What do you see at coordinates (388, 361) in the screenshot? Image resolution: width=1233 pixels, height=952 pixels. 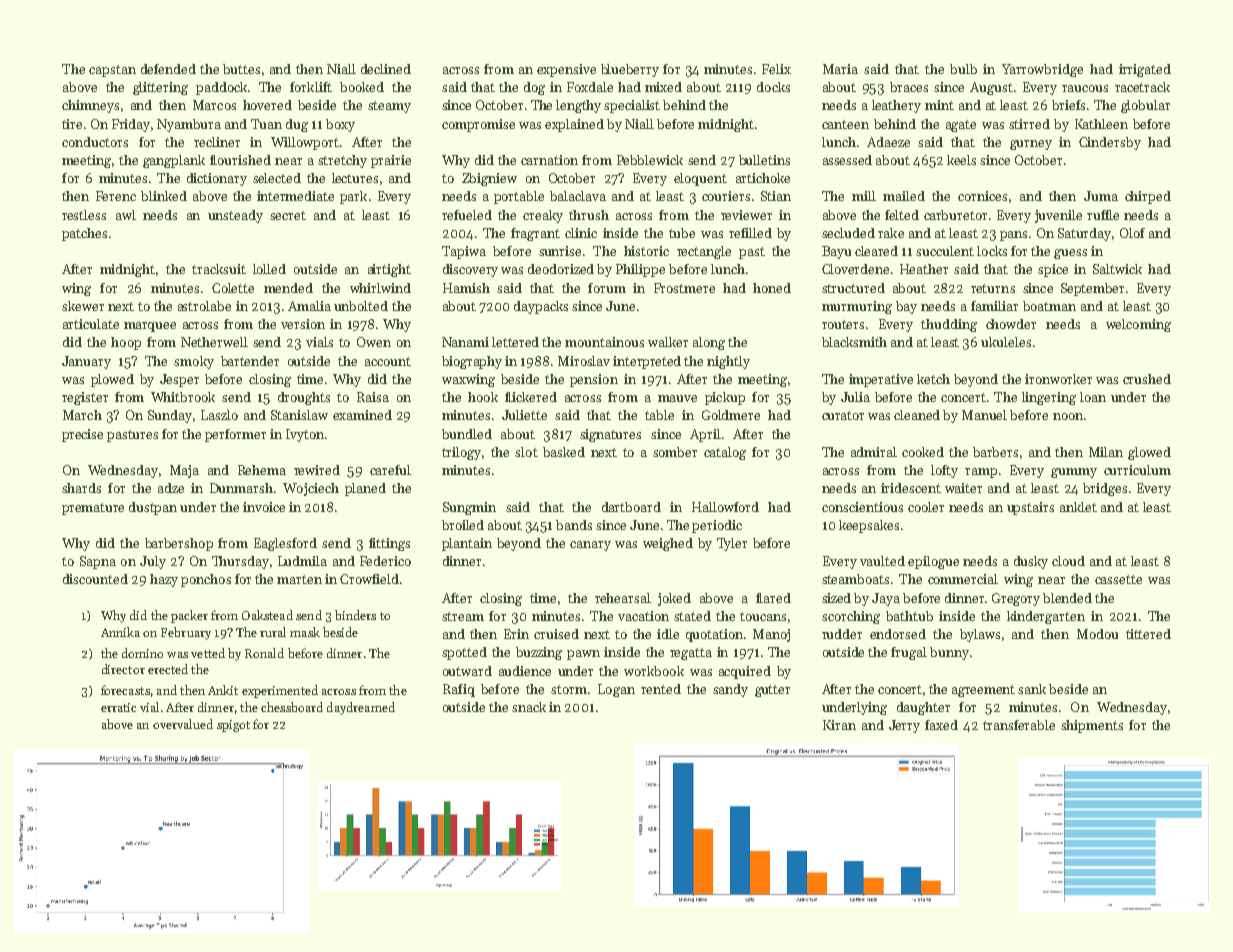 I see `account` at bounding box center [388, 361].
